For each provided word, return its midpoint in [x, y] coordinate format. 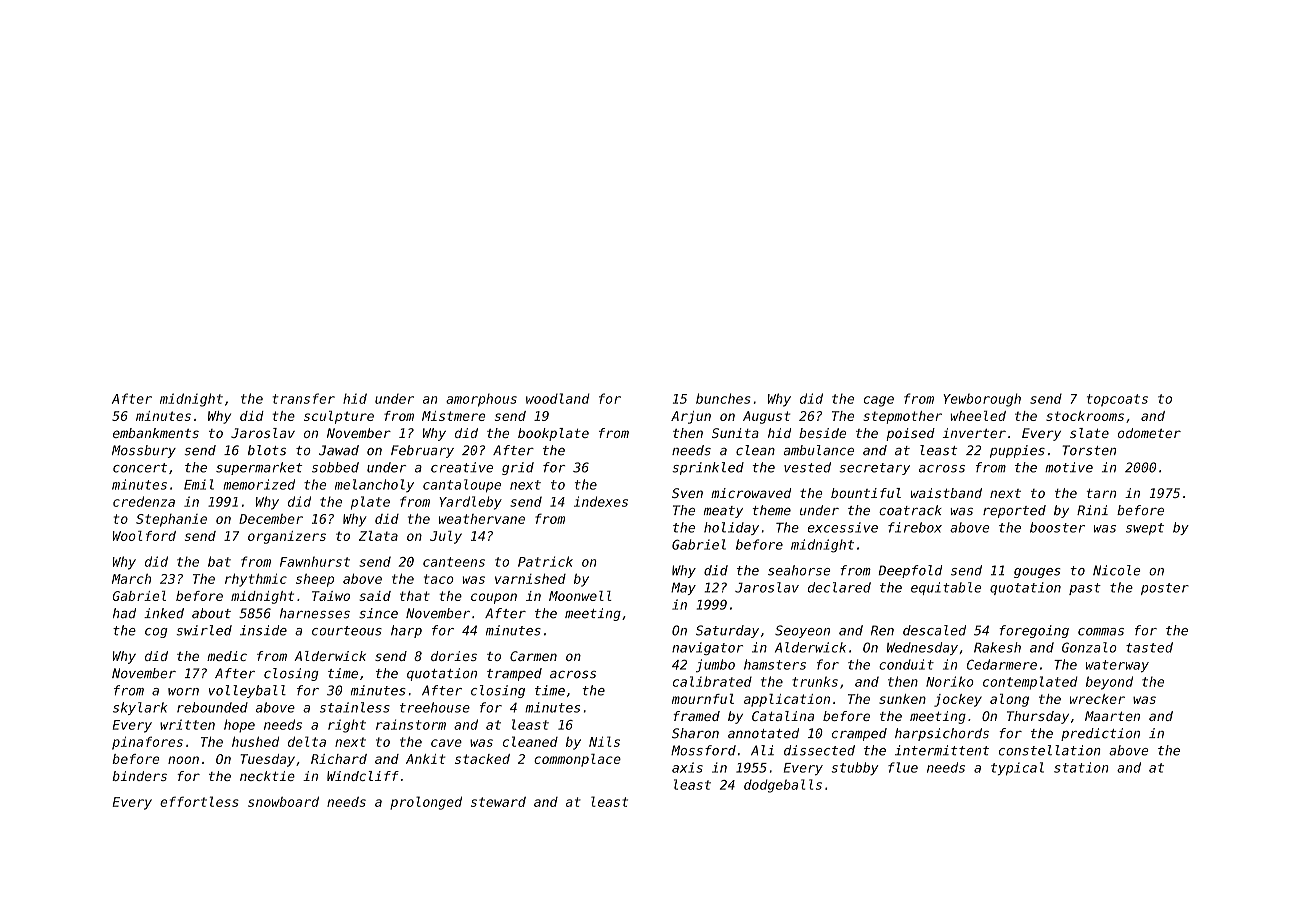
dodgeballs [783, 786]
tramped [514, 674]
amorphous [481, 400]
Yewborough [982, 400]
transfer [304, 398]
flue [903, 767]
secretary [874, 469]
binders [139, 776]
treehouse [435, 707]
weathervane [482, 519]
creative [462, 467]
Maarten [1112, 716]
